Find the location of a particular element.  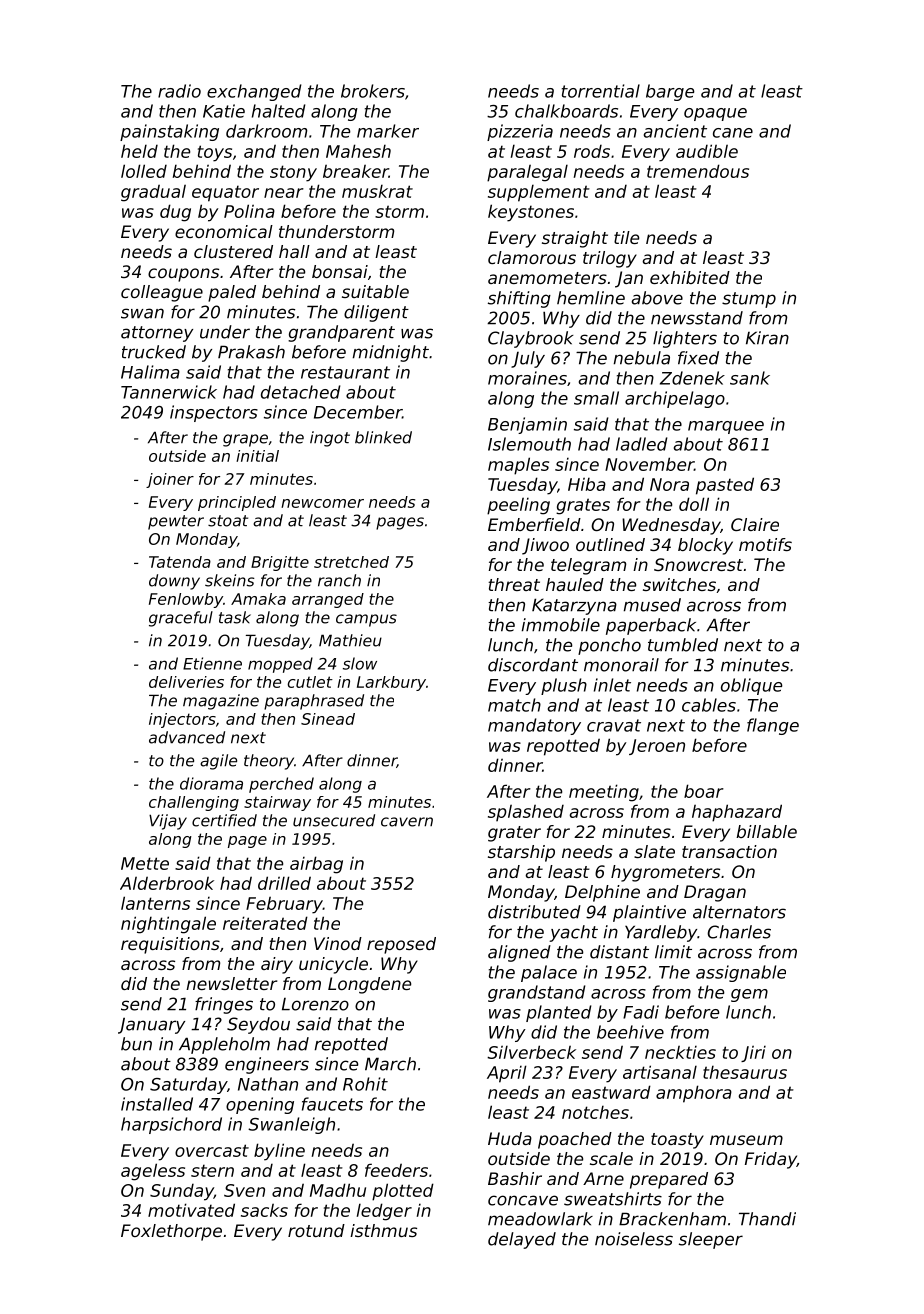

tumbled is located at coordinates (683, 645).
